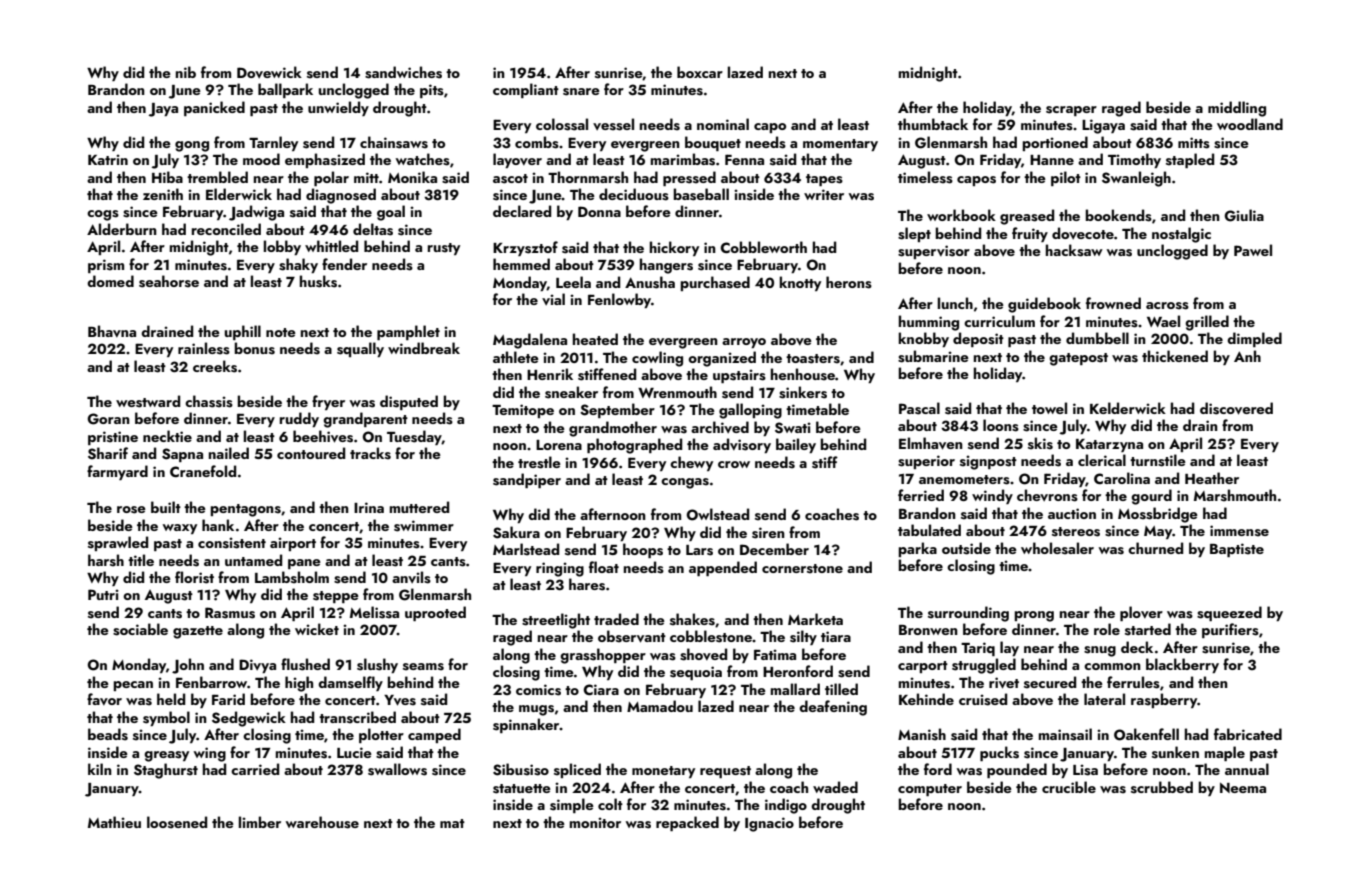 The width and height of the screenshot is (1372, 887). What do you see at coordinates (796, 445) in the screenshot?
I see `bailey` at bounding box center [796, 445].
